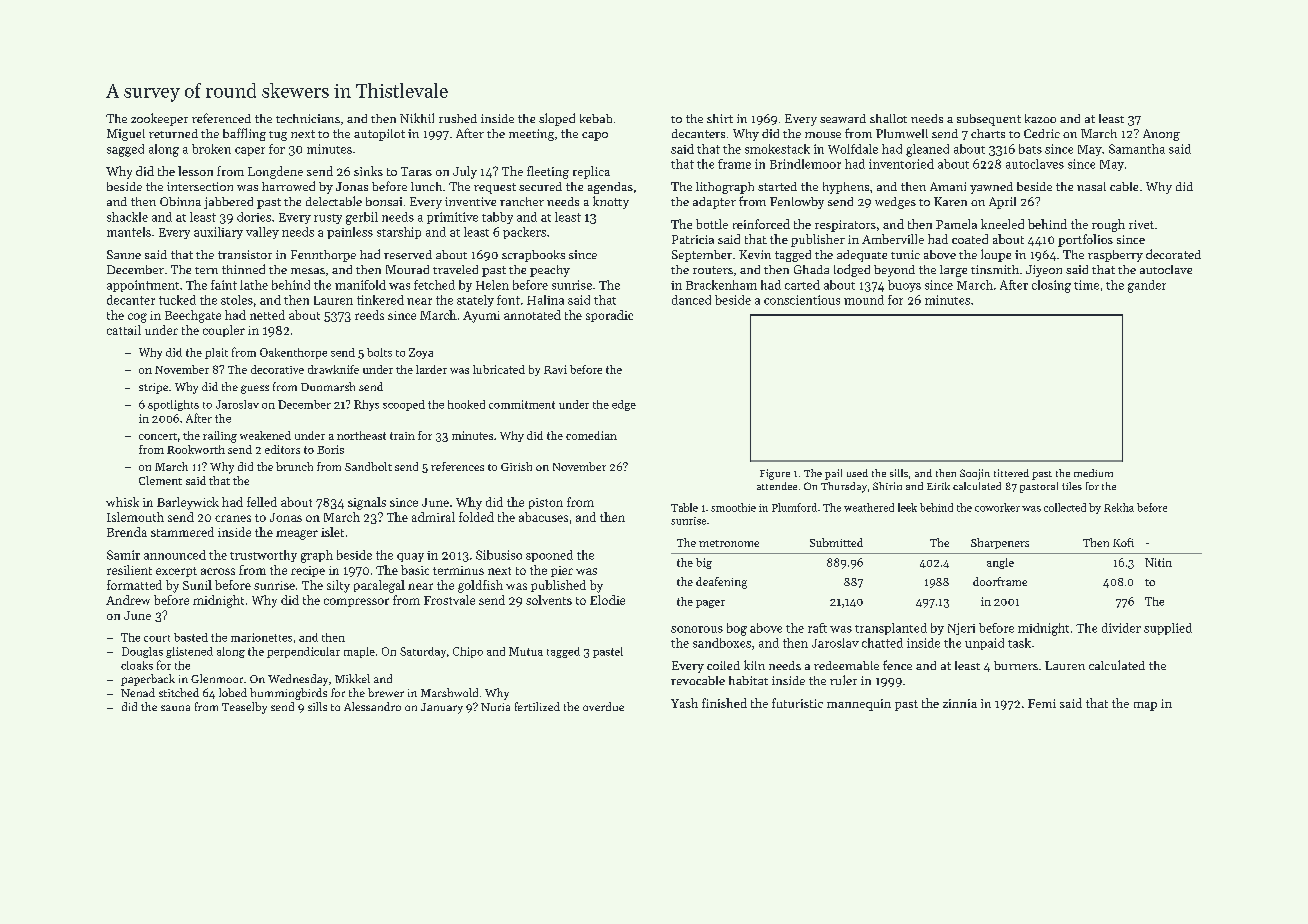 The width and height of the image is (1308, 924). I want to click on overdue, so click(603, 706).
